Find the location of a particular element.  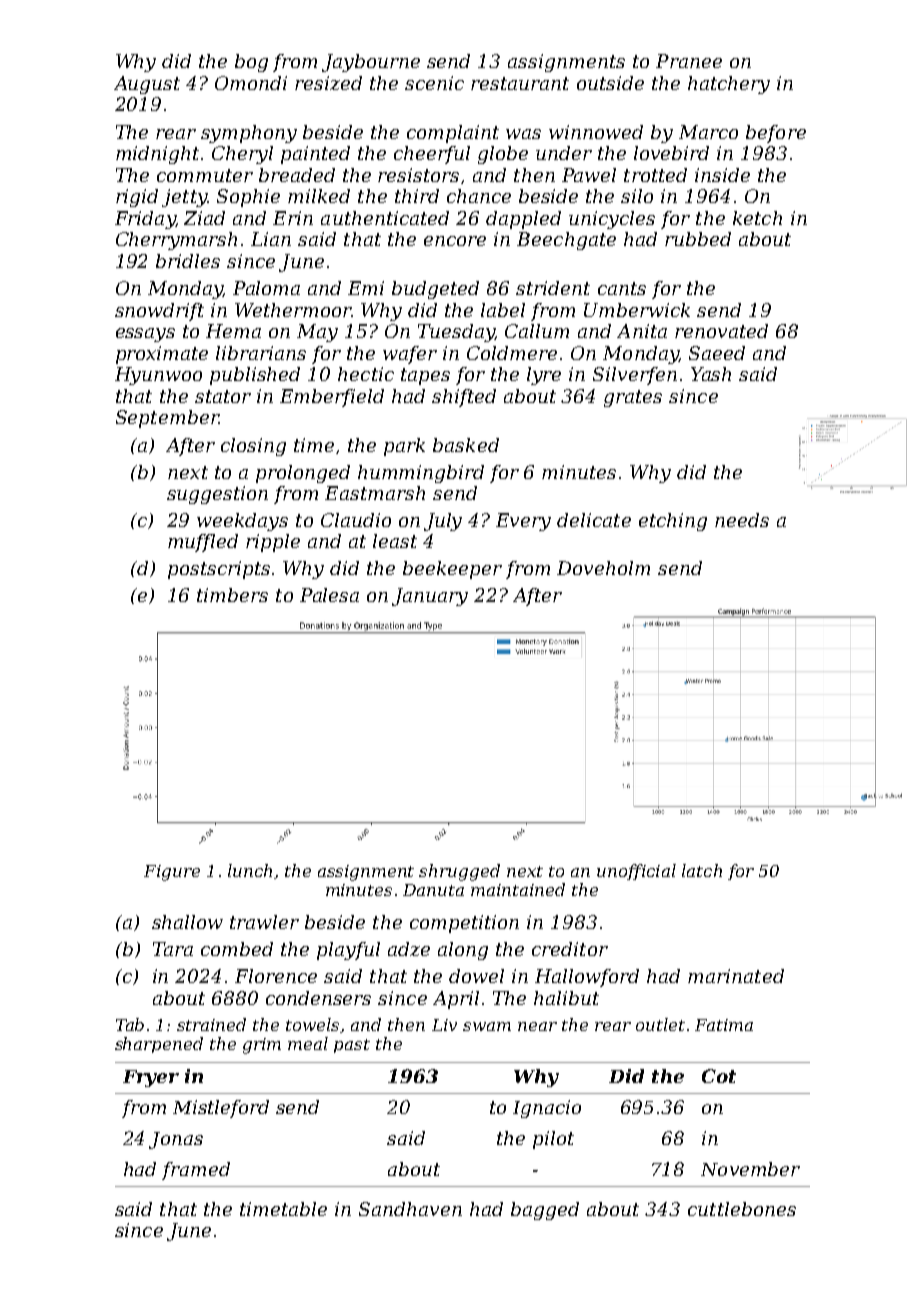

Fatima is located at coordinates (724, 1025).
